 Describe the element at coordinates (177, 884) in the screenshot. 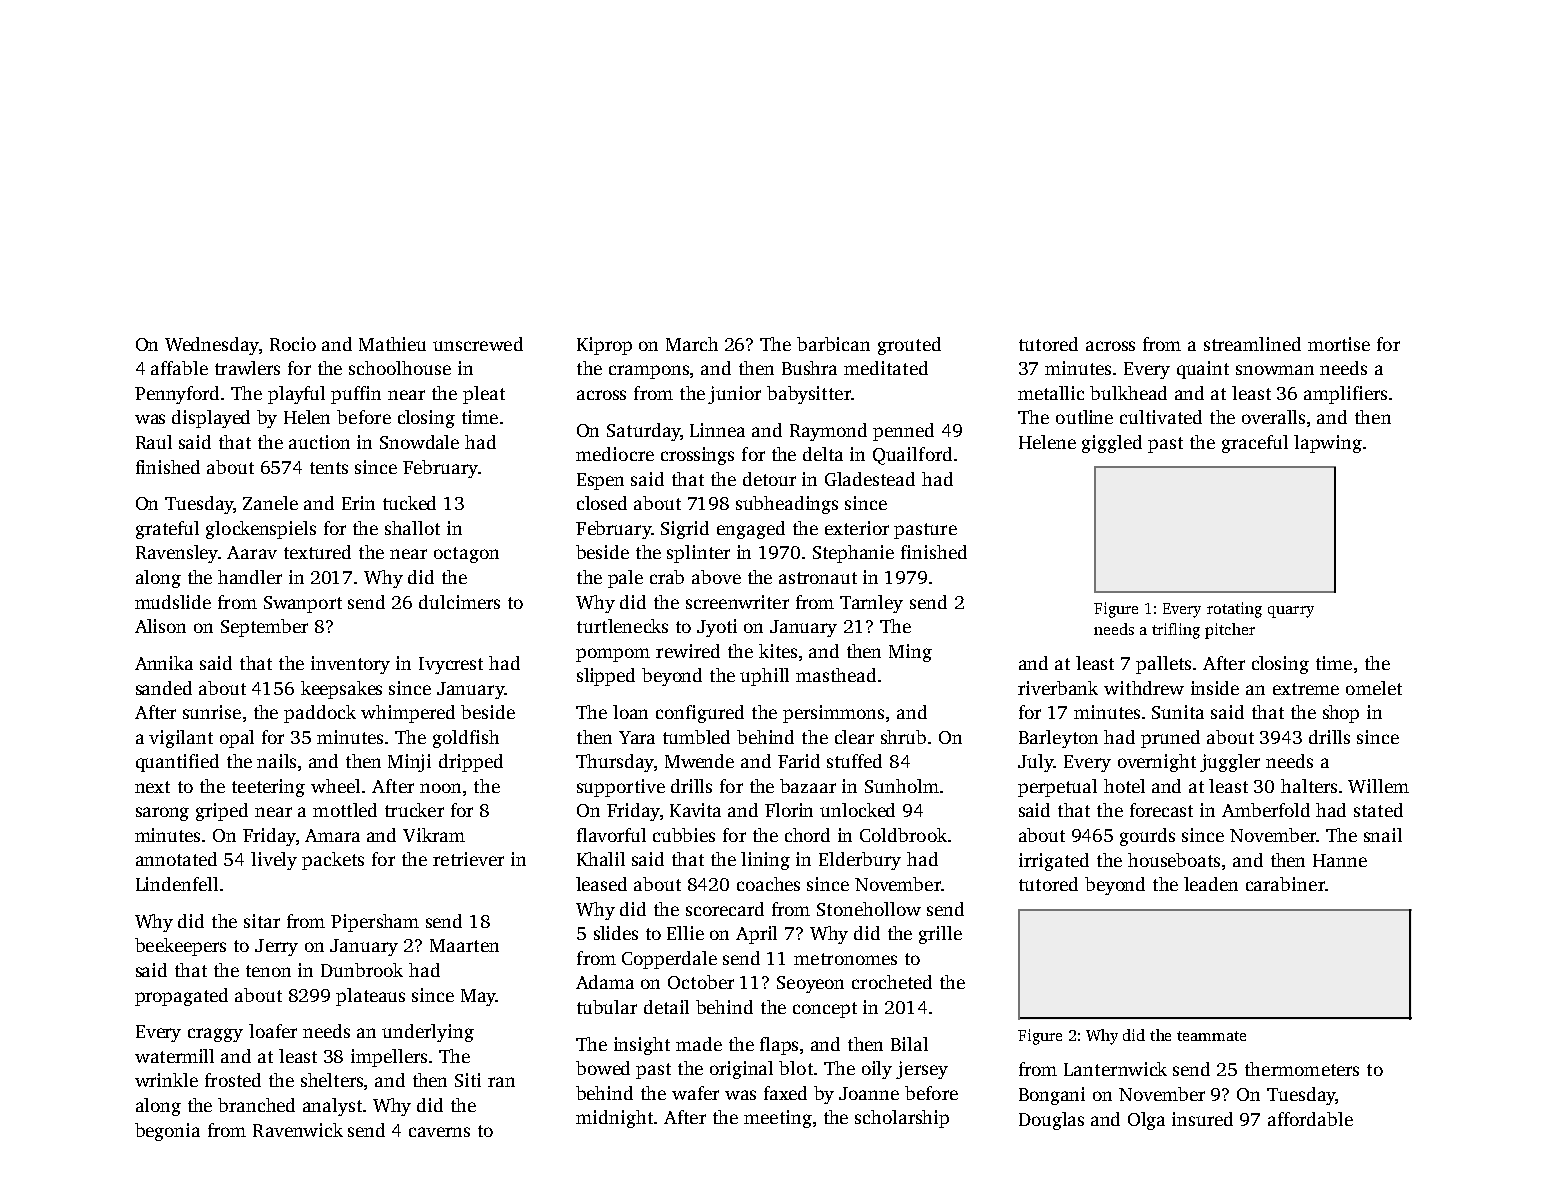

I see `Lindenfell` at that location.
